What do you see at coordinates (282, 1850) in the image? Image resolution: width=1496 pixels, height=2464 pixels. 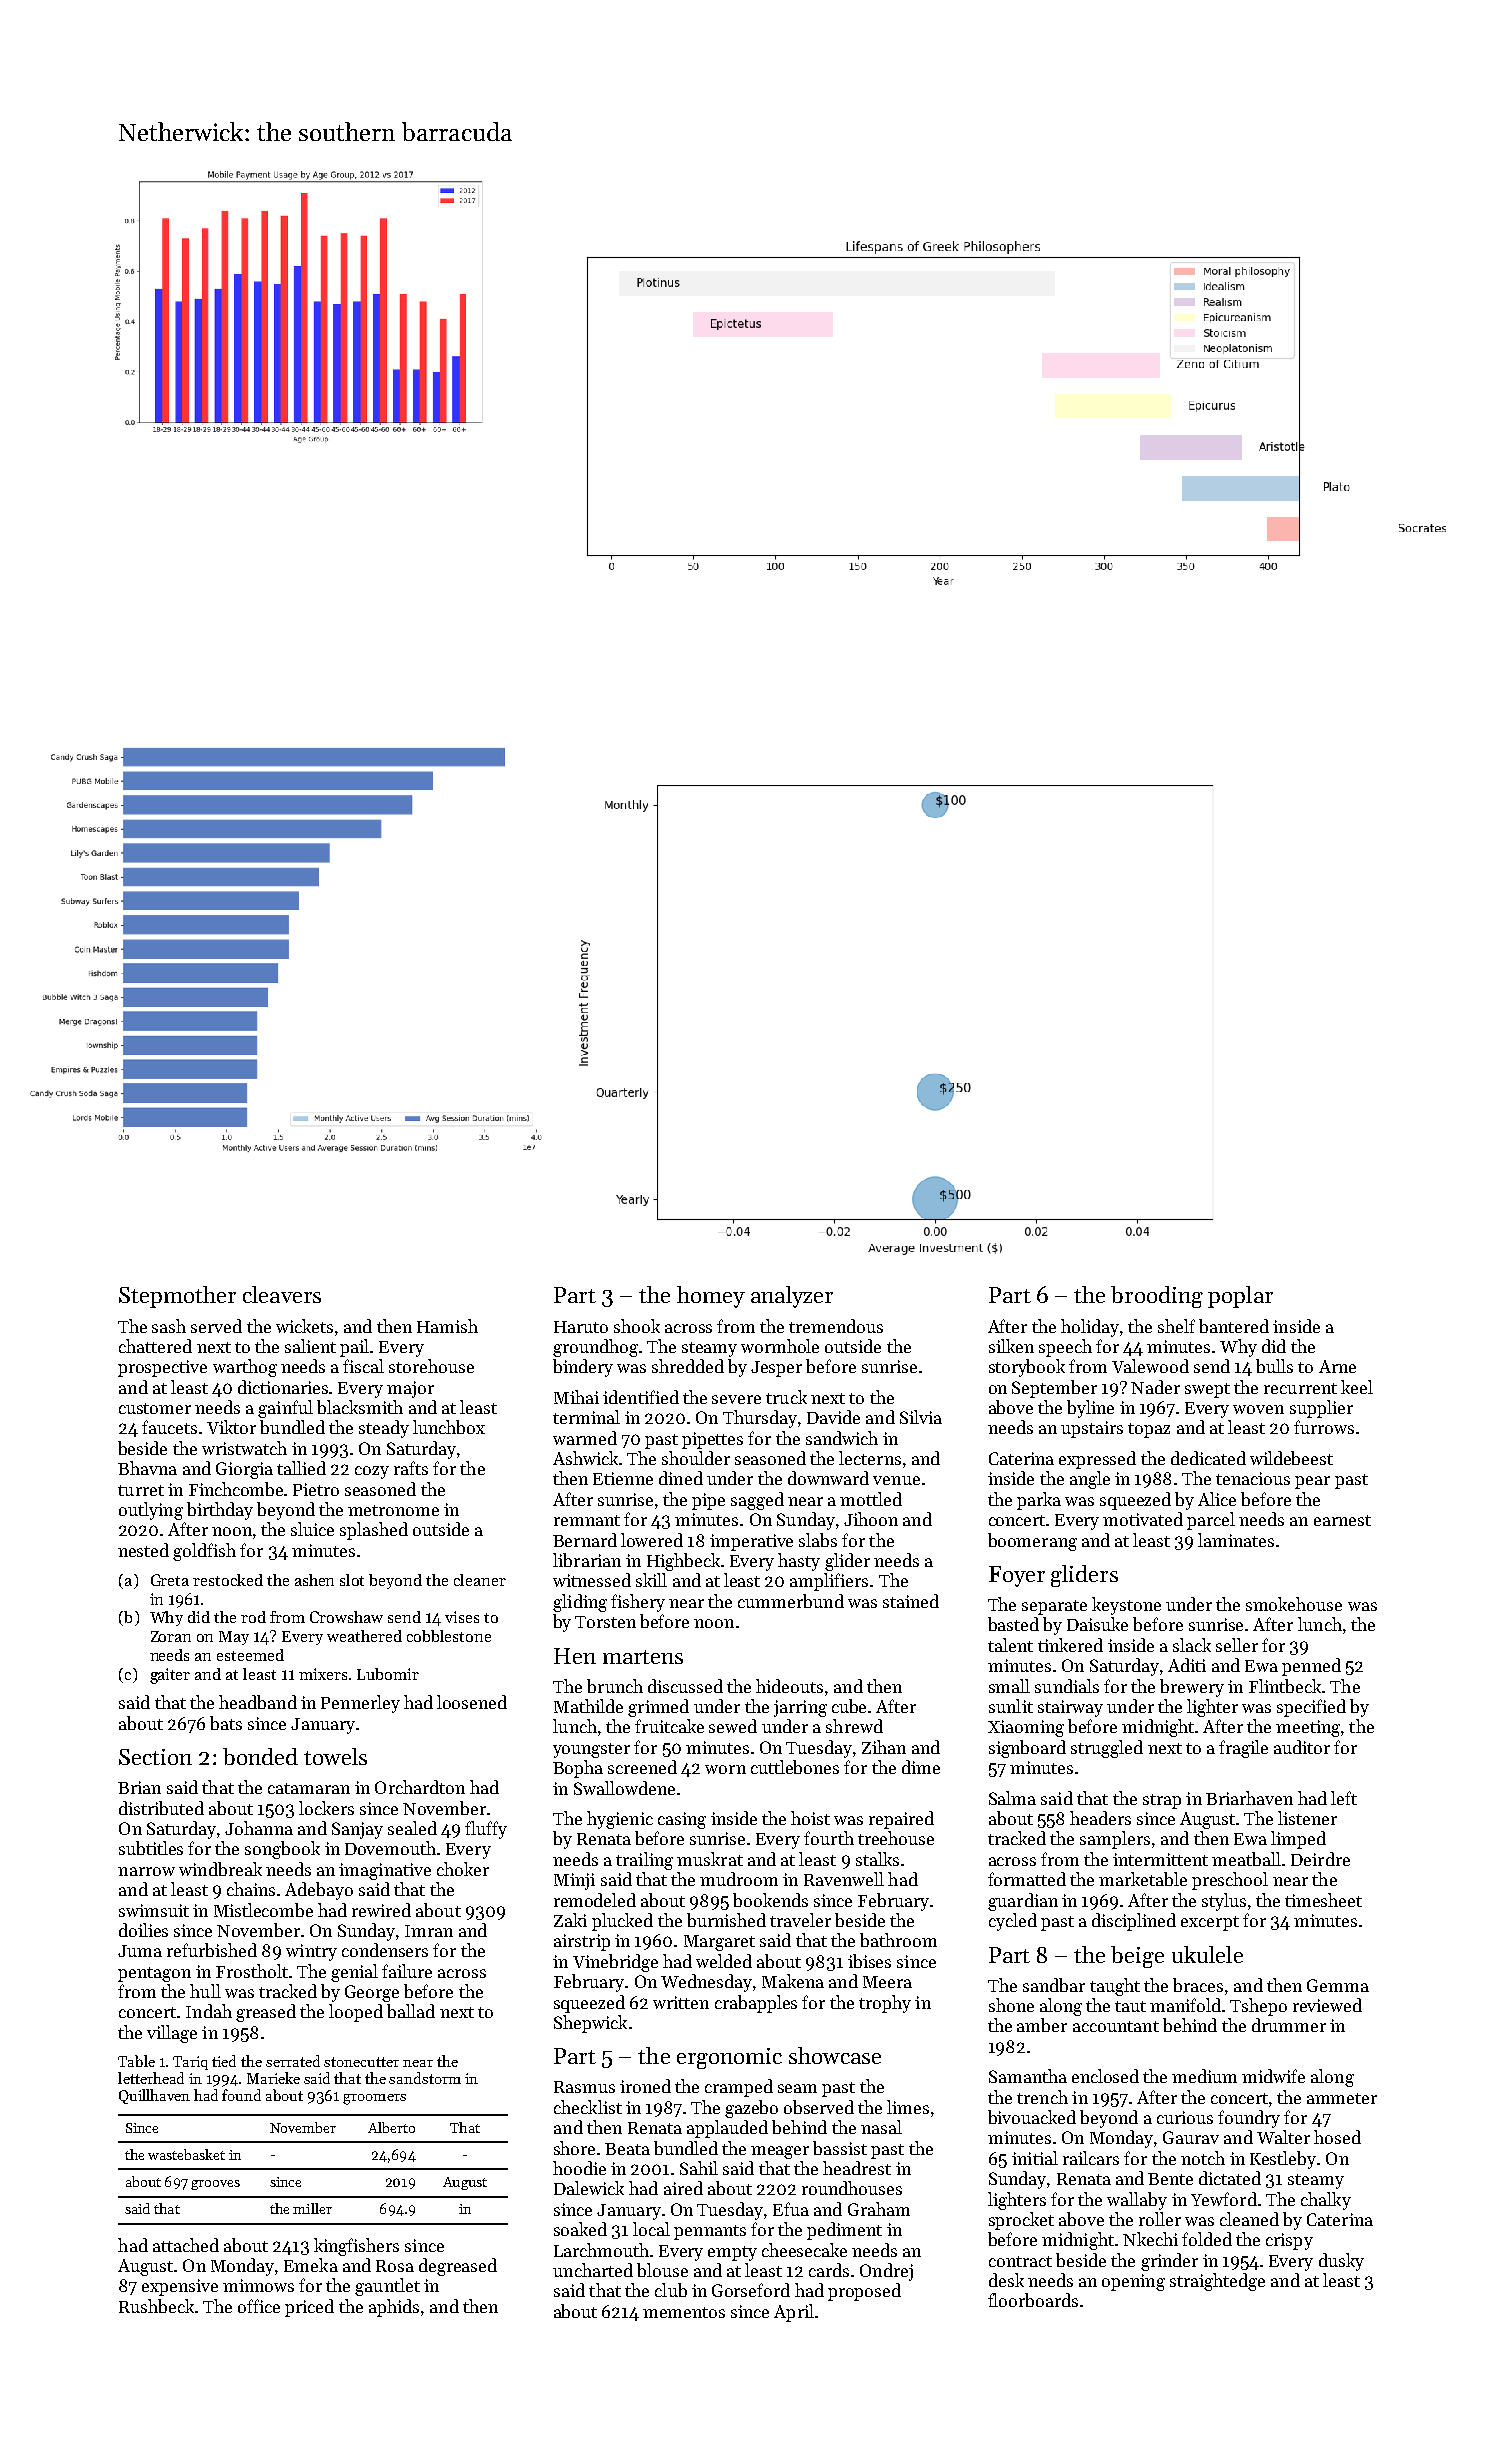 I see `songbook` at bounding box center [282, 1850].
